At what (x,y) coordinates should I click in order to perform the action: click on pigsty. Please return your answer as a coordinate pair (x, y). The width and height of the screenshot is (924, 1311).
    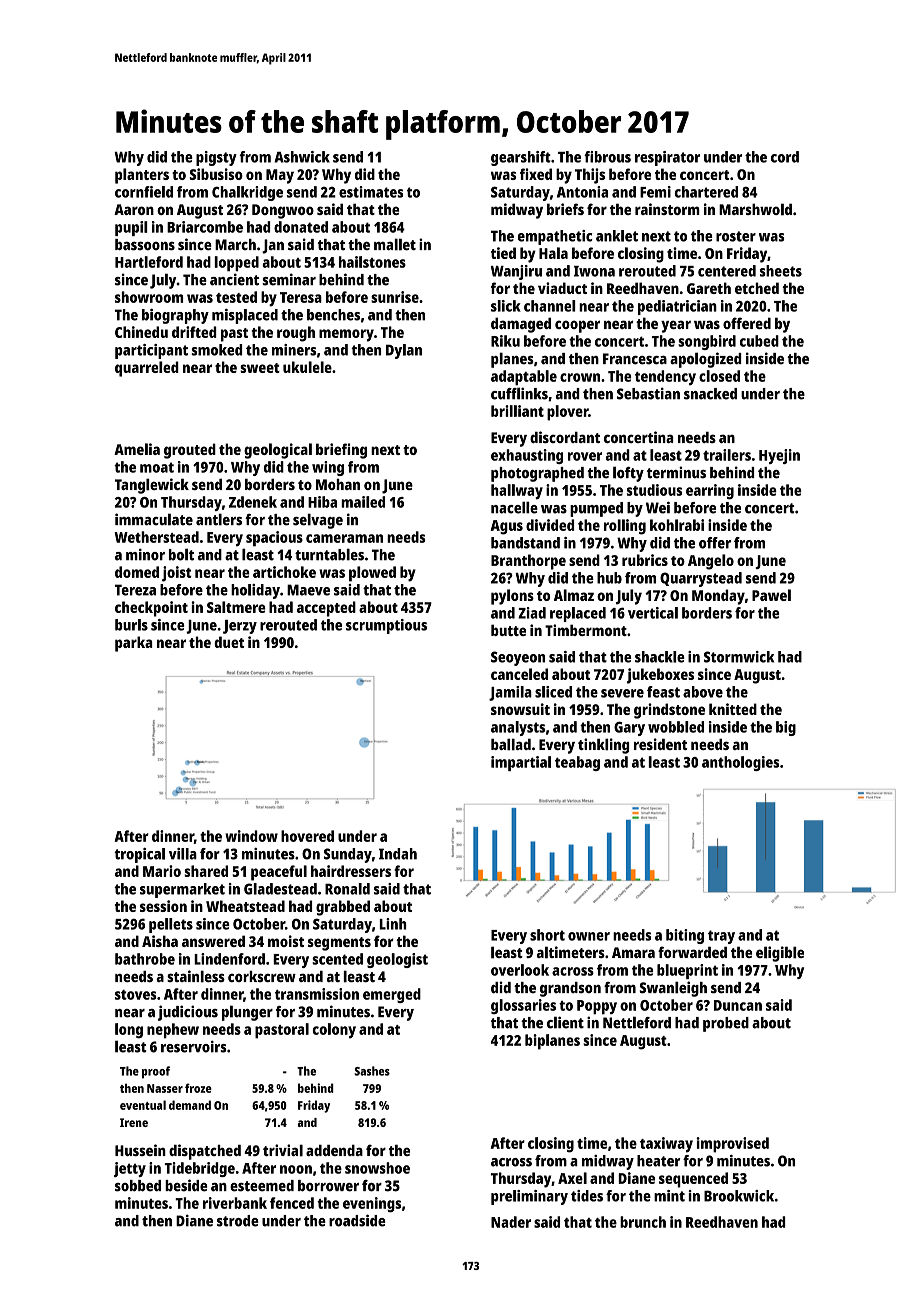
    Looking at the image, I should click on (216, 158).
